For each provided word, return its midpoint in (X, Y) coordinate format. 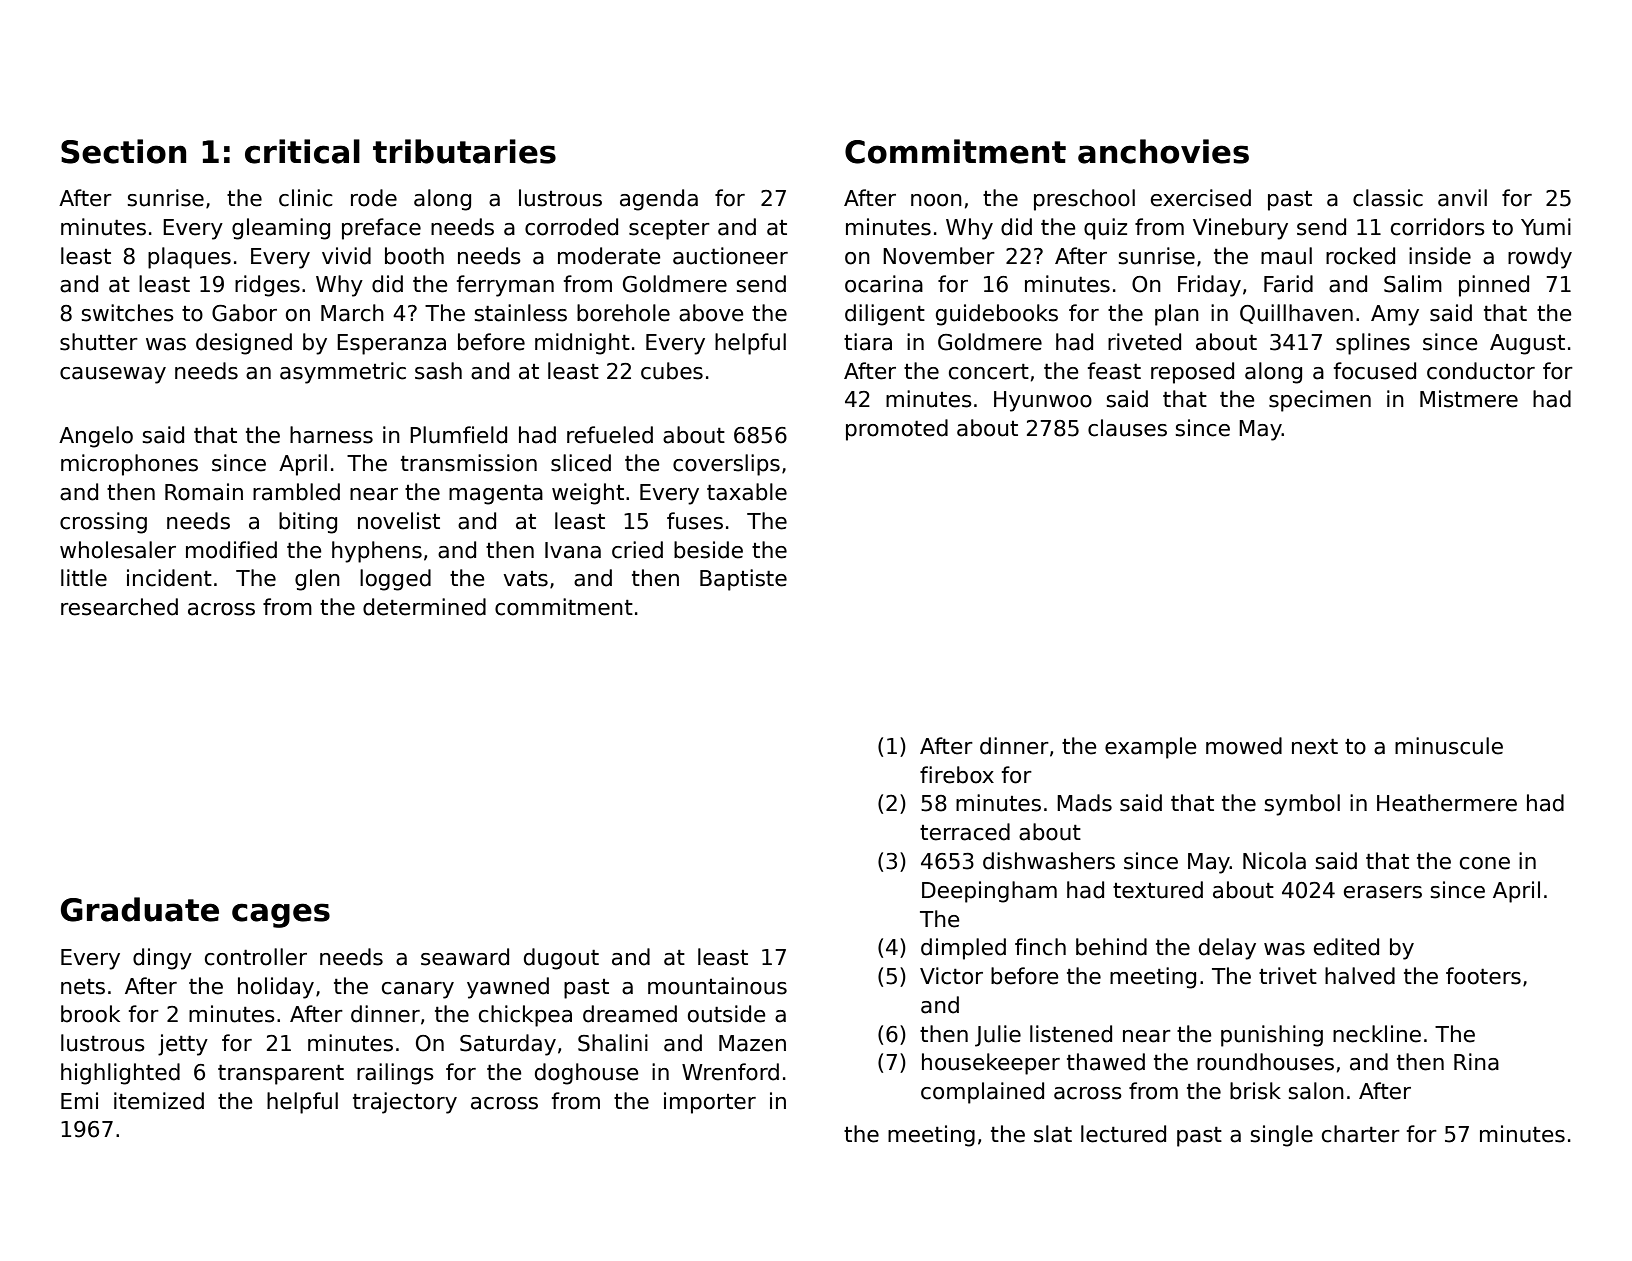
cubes (672, 371)
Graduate (140, 909)
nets (83, 987)
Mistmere (1469, 399)
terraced (965, 832)
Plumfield (458, 435)
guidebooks (997, 315)
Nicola (1274, 861)
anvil (1462, 198)
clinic (306, 198)
